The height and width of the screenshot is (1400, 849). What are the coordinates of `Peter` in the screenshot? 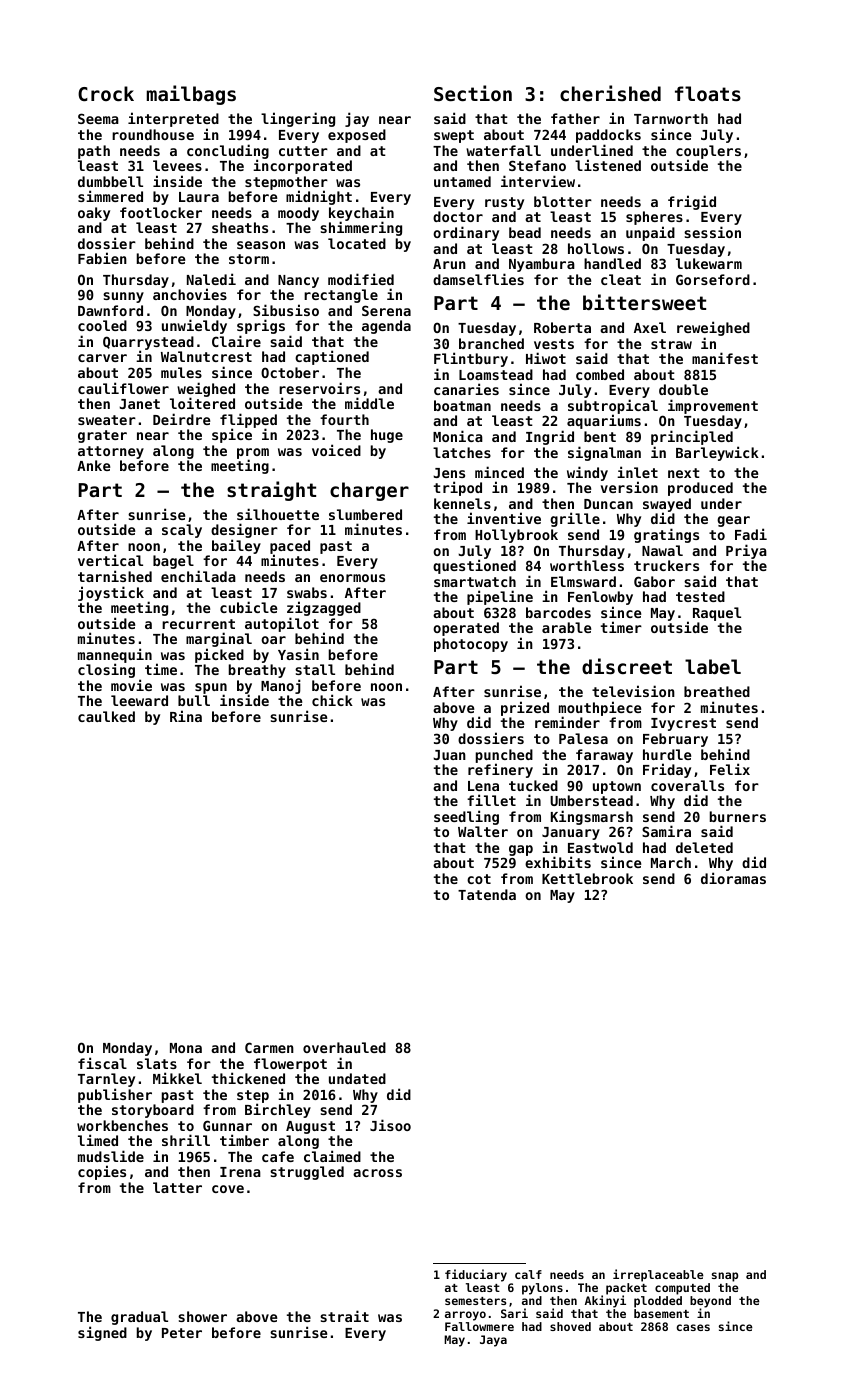 It's located at (182, 1333).
